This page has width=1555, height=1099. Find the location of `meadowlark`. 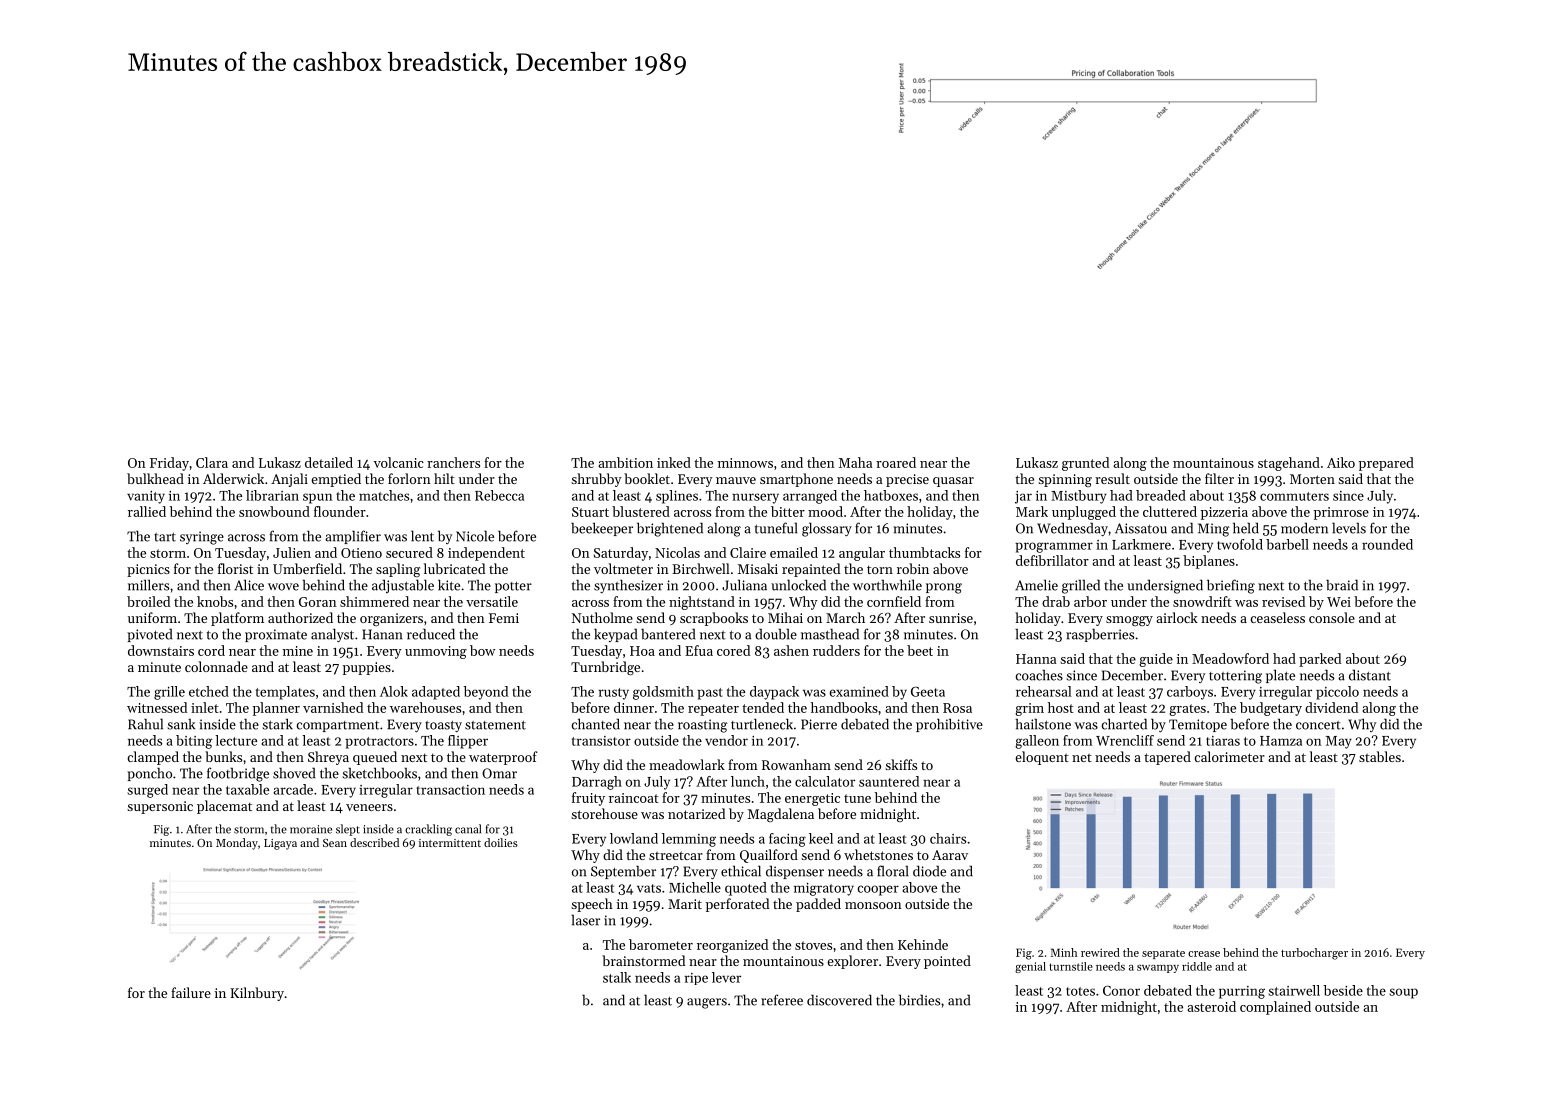

meadowlark is located at coordinates (687, 764).
